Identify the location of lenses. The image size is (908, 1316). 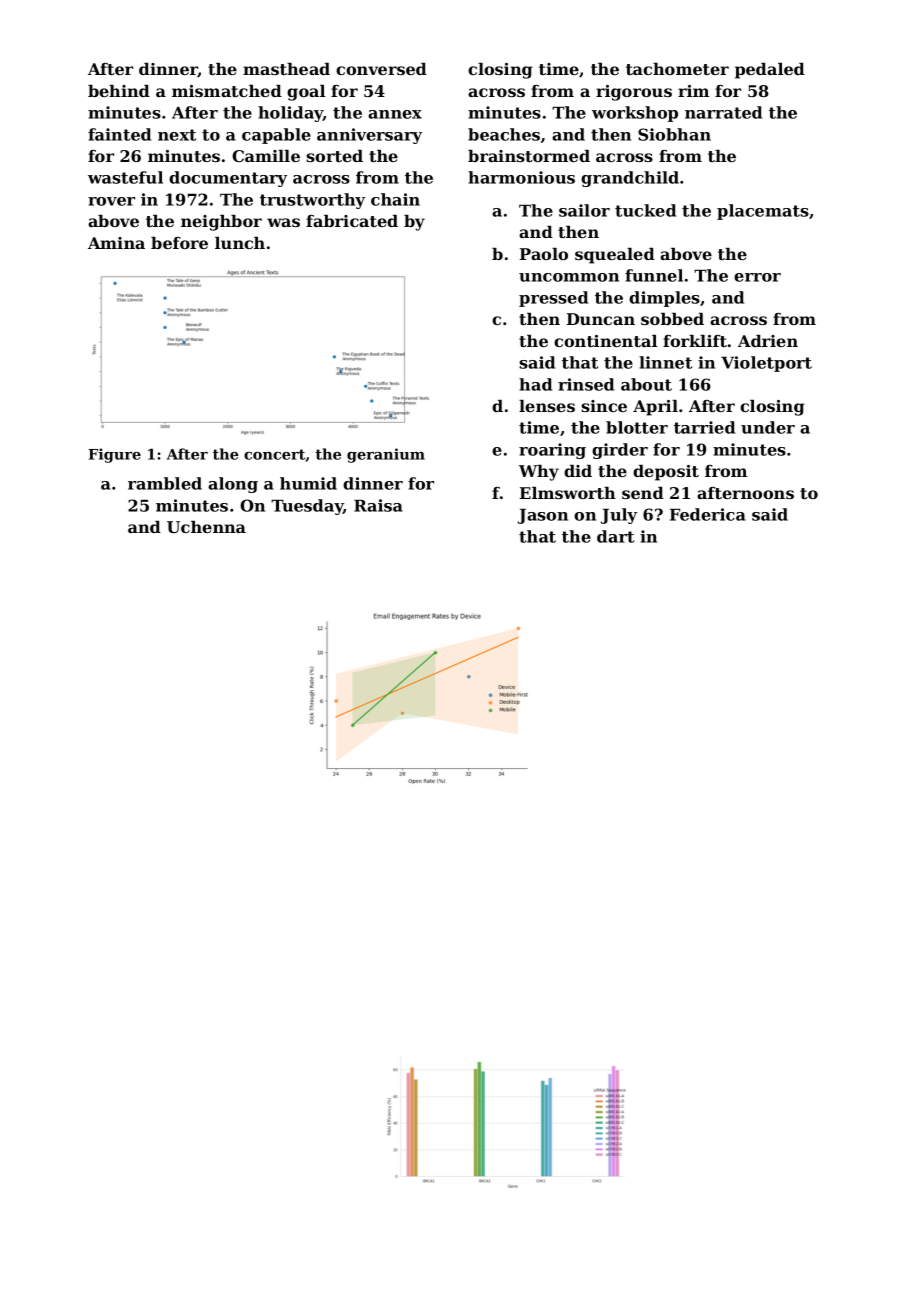
(547, 406).
